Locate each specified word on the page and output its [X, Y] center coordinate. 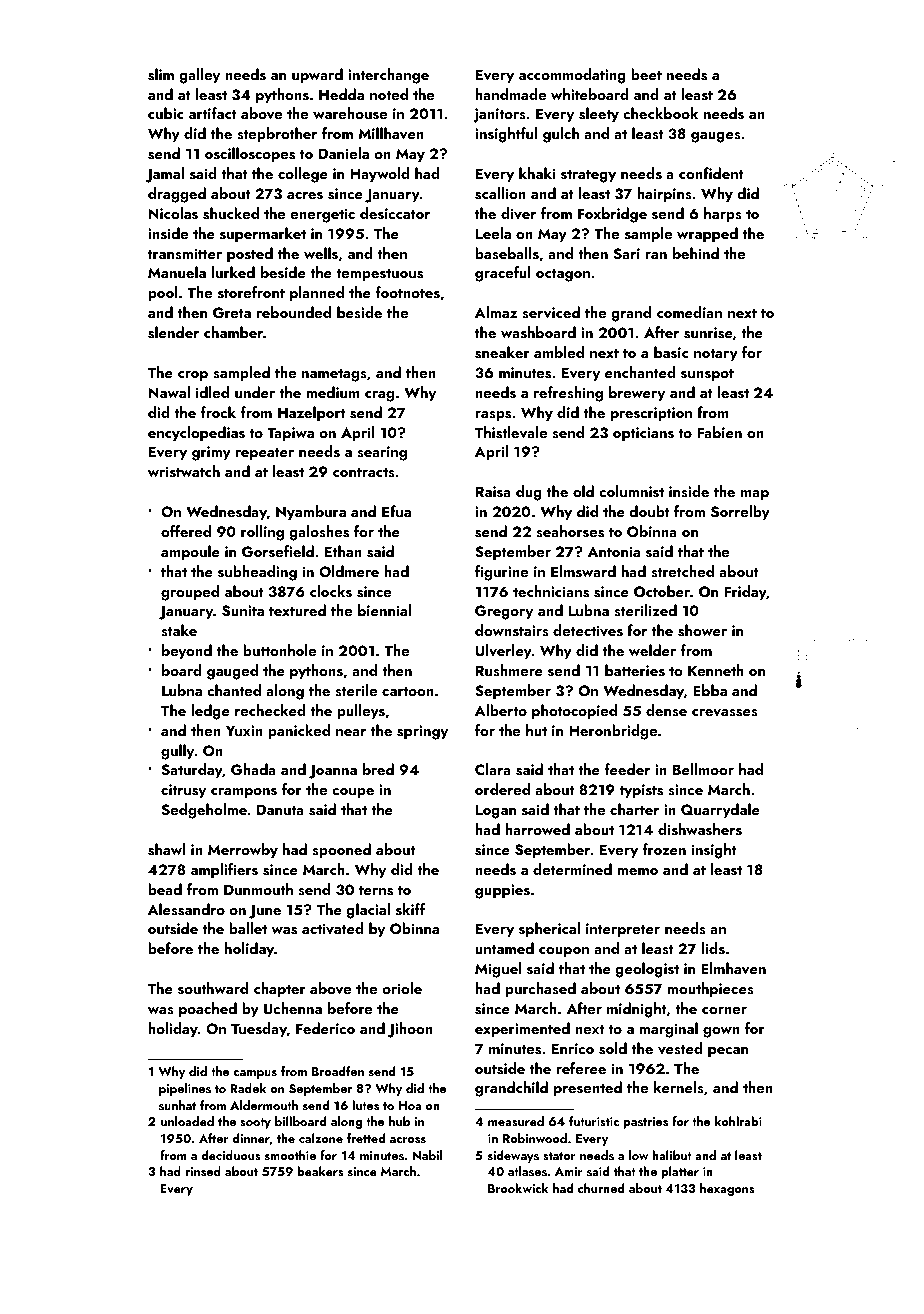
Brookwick [518, 1188]
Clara [493, 769]
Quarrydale [720, 811]
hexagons [727, 1189]
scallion [500, 193]
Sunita [243, 611]
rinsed [203, 1171]
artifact [213, 113]
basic [671, 352]
